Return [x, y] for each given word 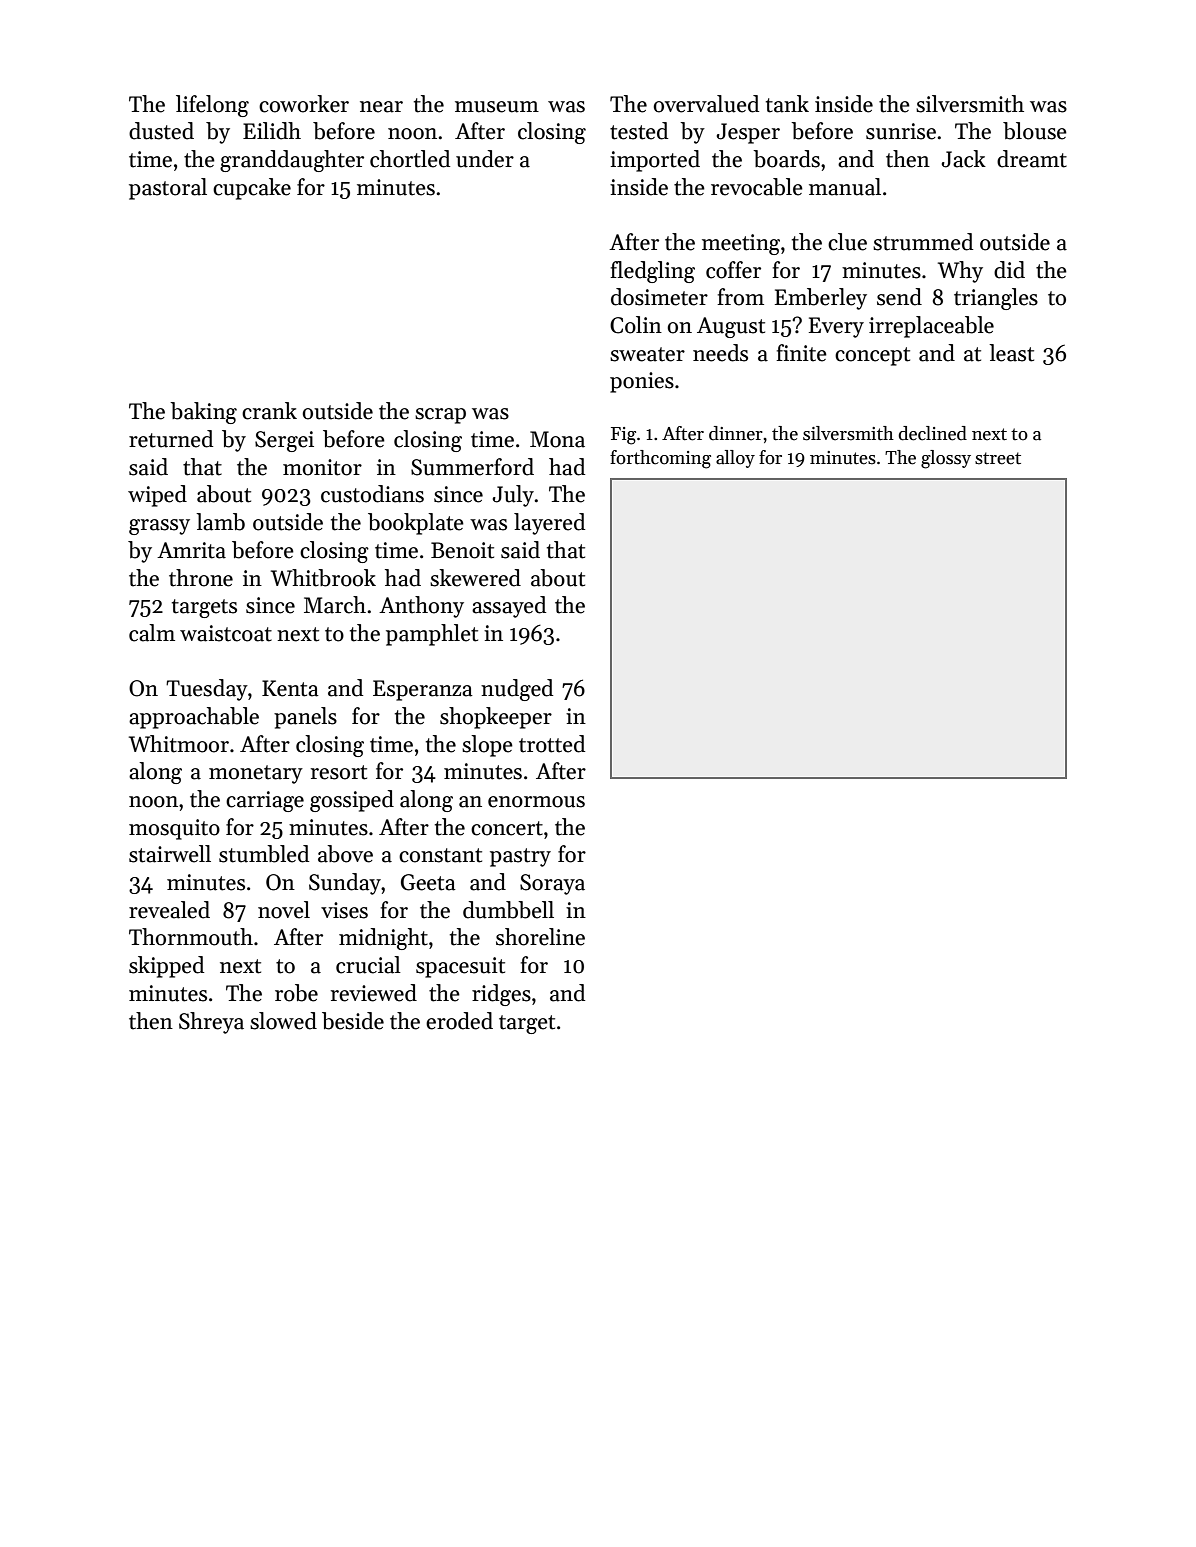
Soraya [552, 884]
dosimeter [659, 297]
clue [847, 242]
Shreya [211, 1023]
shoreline [540, 937]
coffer [733, 270]
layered [549, 524]
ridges [501, 995]
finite [801, 353]
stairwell [170, 854]
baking [203, 413]
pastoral [168, 189]
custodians [372, 494]
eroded [459, 1021]
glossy [946, 459]
